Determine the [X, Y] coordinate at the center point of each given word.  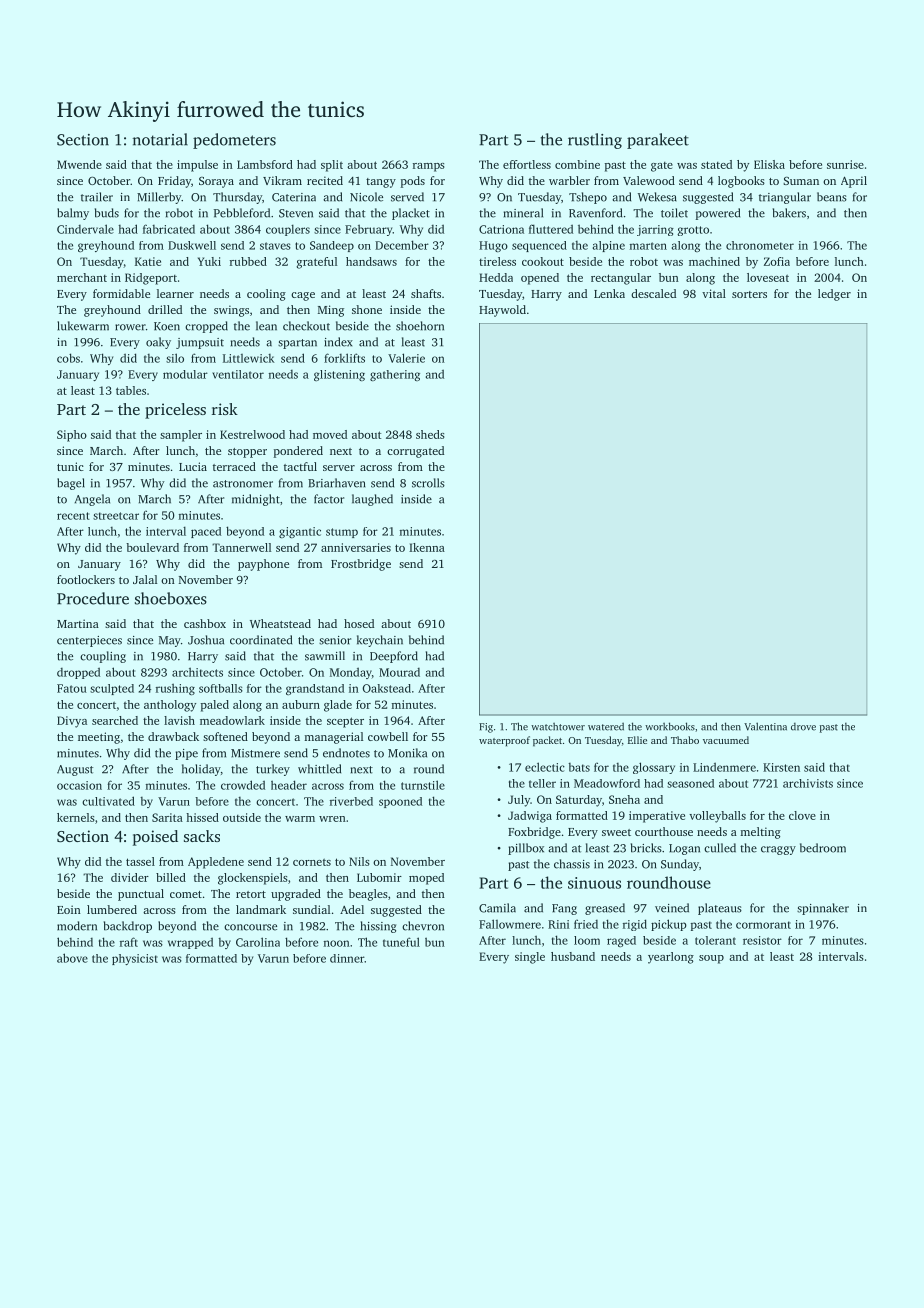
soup [711, 959]
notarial [160, 139]
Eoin [69, 909]
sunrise [845, 164]
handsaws [371, 261]
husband [573, 956]
